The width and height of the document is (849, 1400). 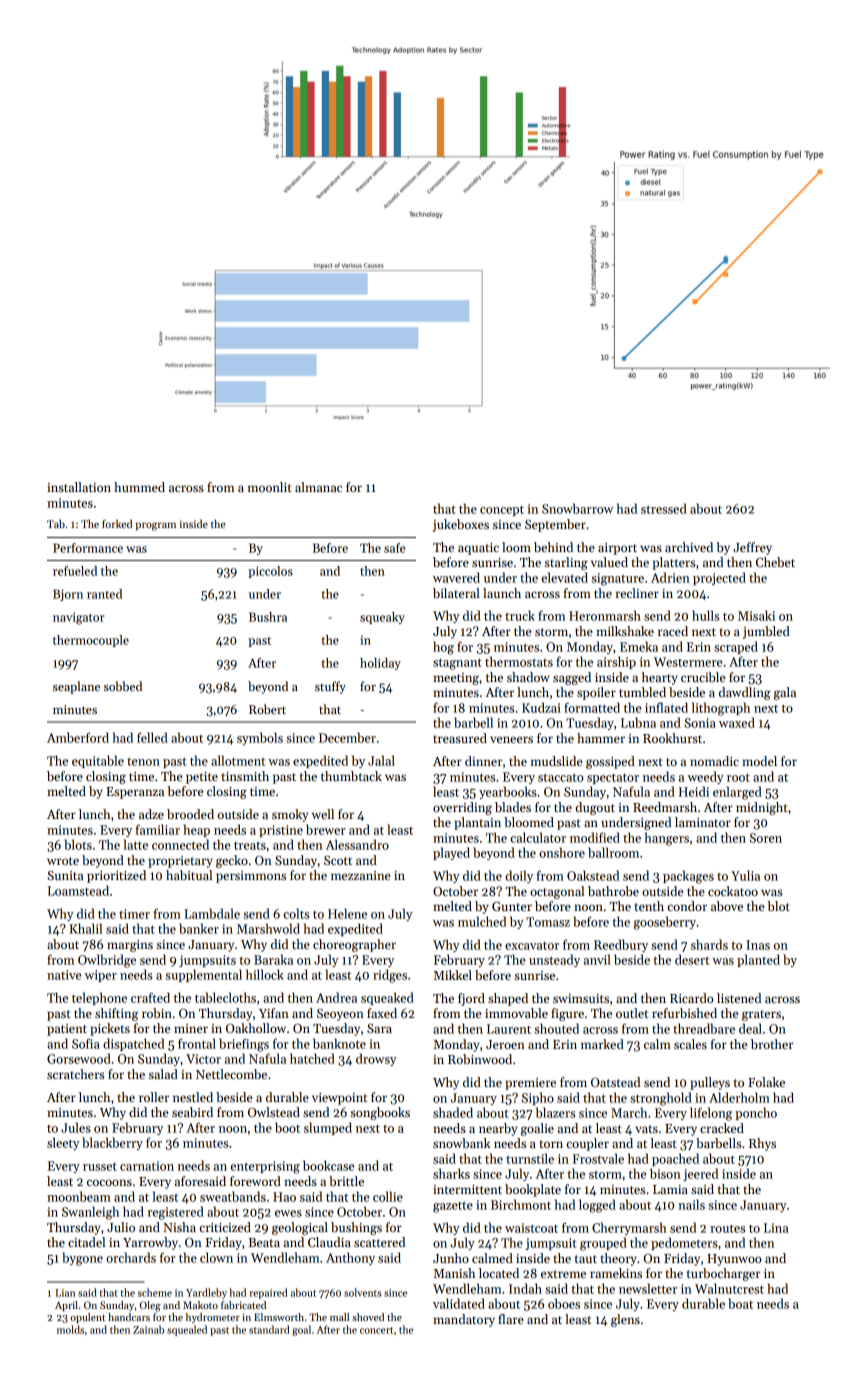 I want to click on taut, so click(x=586, y=1259).
